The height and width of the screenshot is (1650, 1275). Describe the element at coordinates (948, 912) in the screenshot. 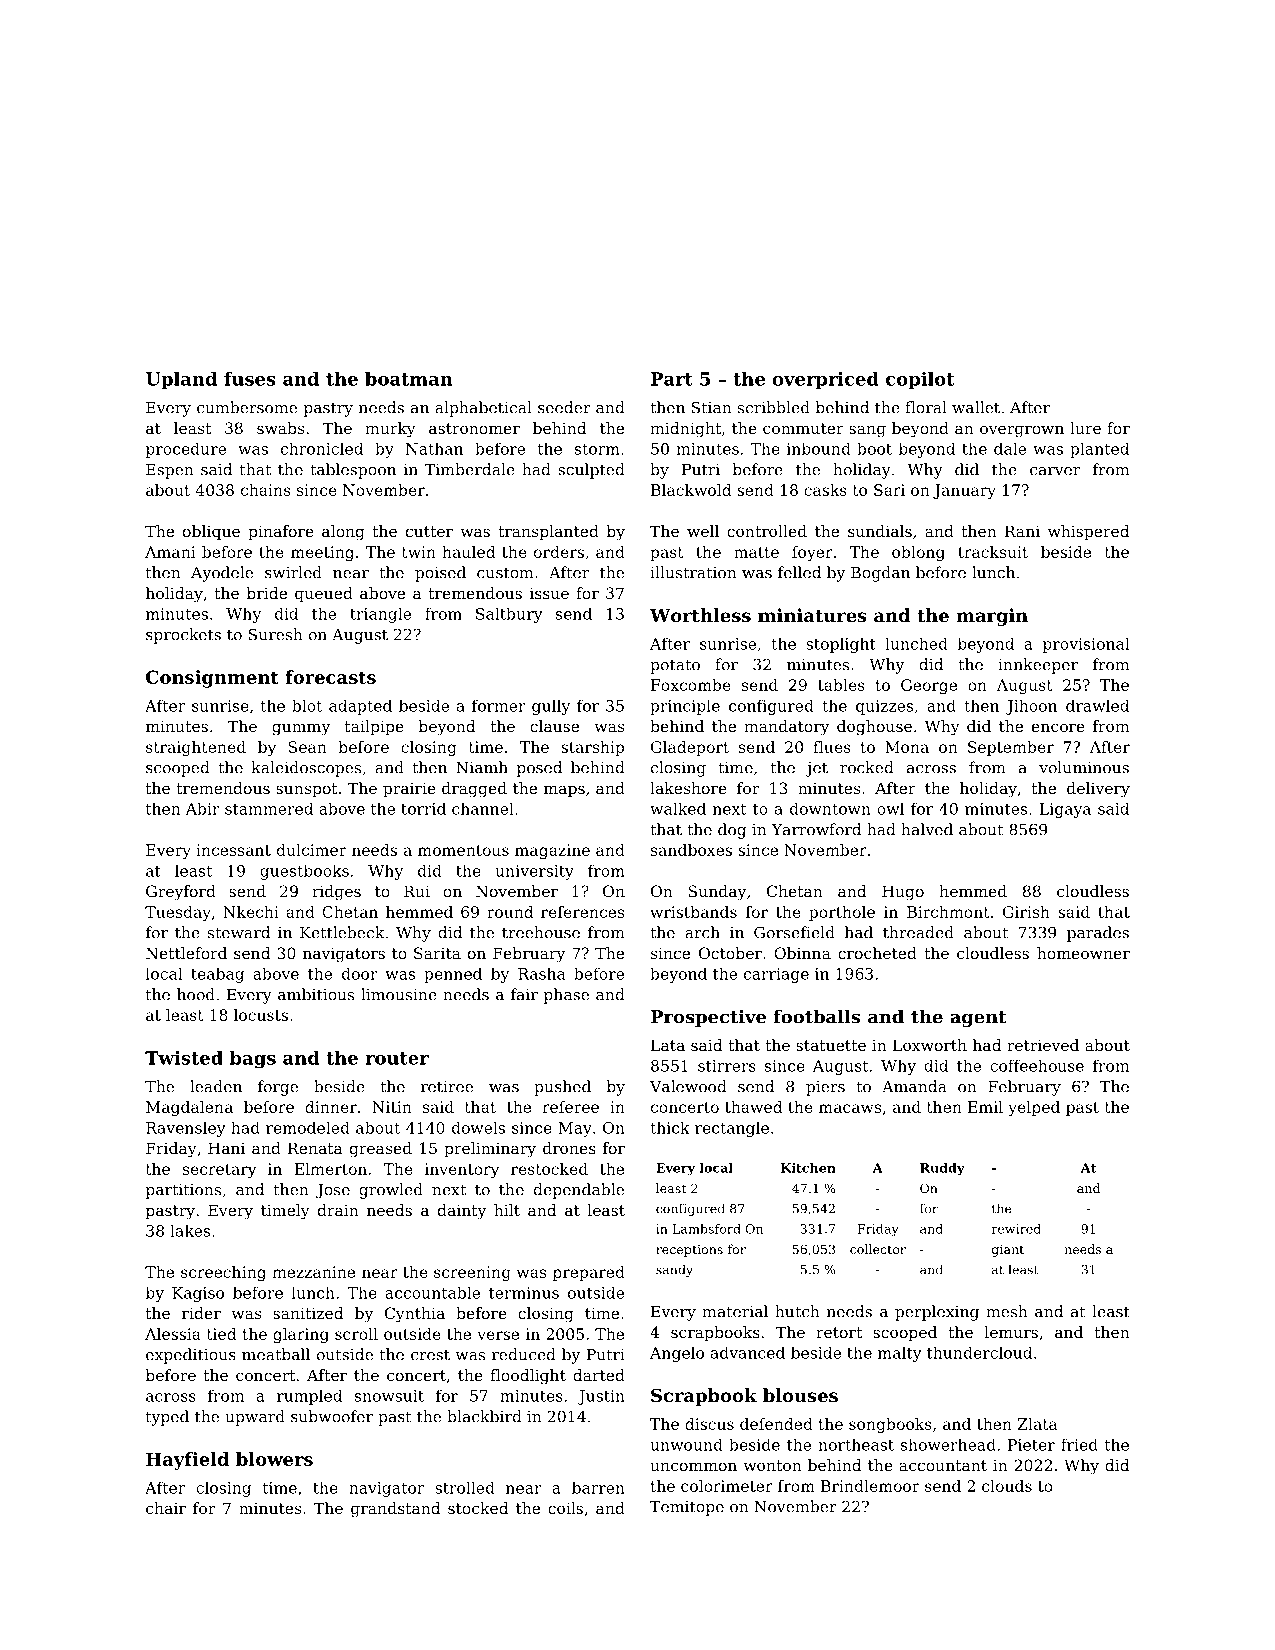

I see `Birchmont` at that location.
